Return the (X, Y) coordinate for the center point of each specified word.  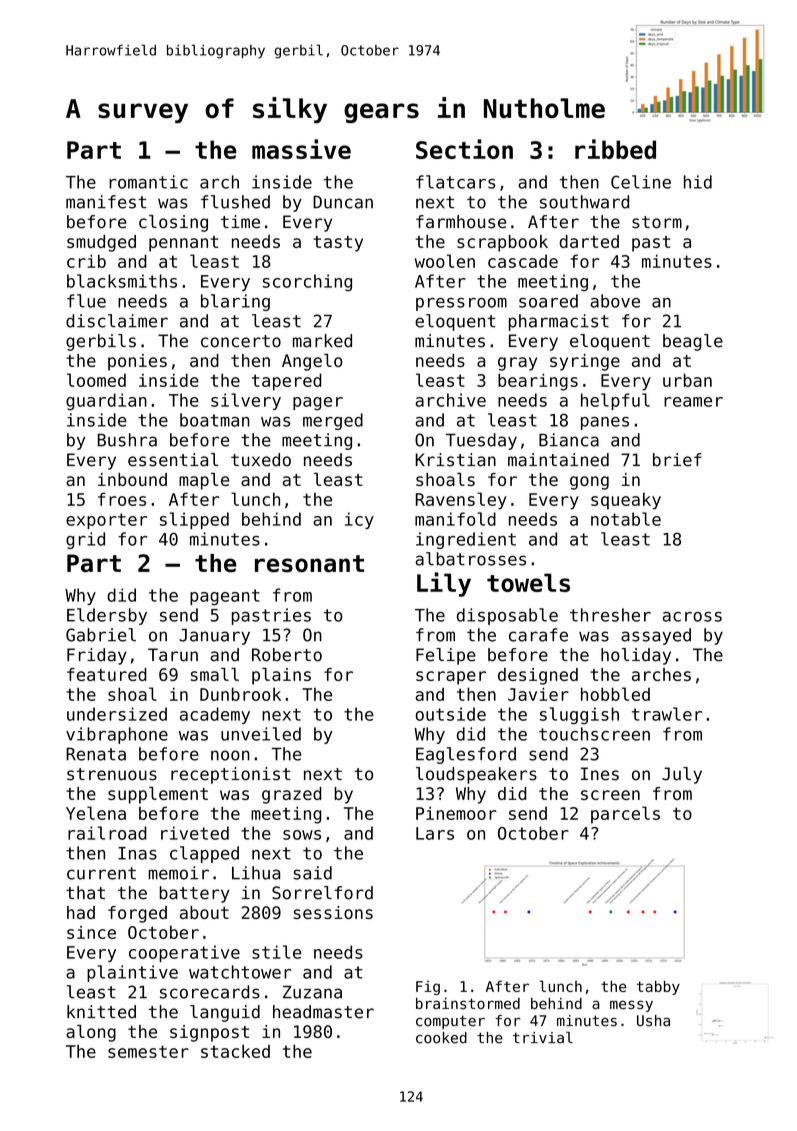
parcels (625, 815)
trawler (667, 714)
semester (148, 1051)
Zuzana (312, 992)
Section (464, 149)
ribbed (615, 149)
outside (451, 714)
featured (107, 674)
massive (301, 149)
